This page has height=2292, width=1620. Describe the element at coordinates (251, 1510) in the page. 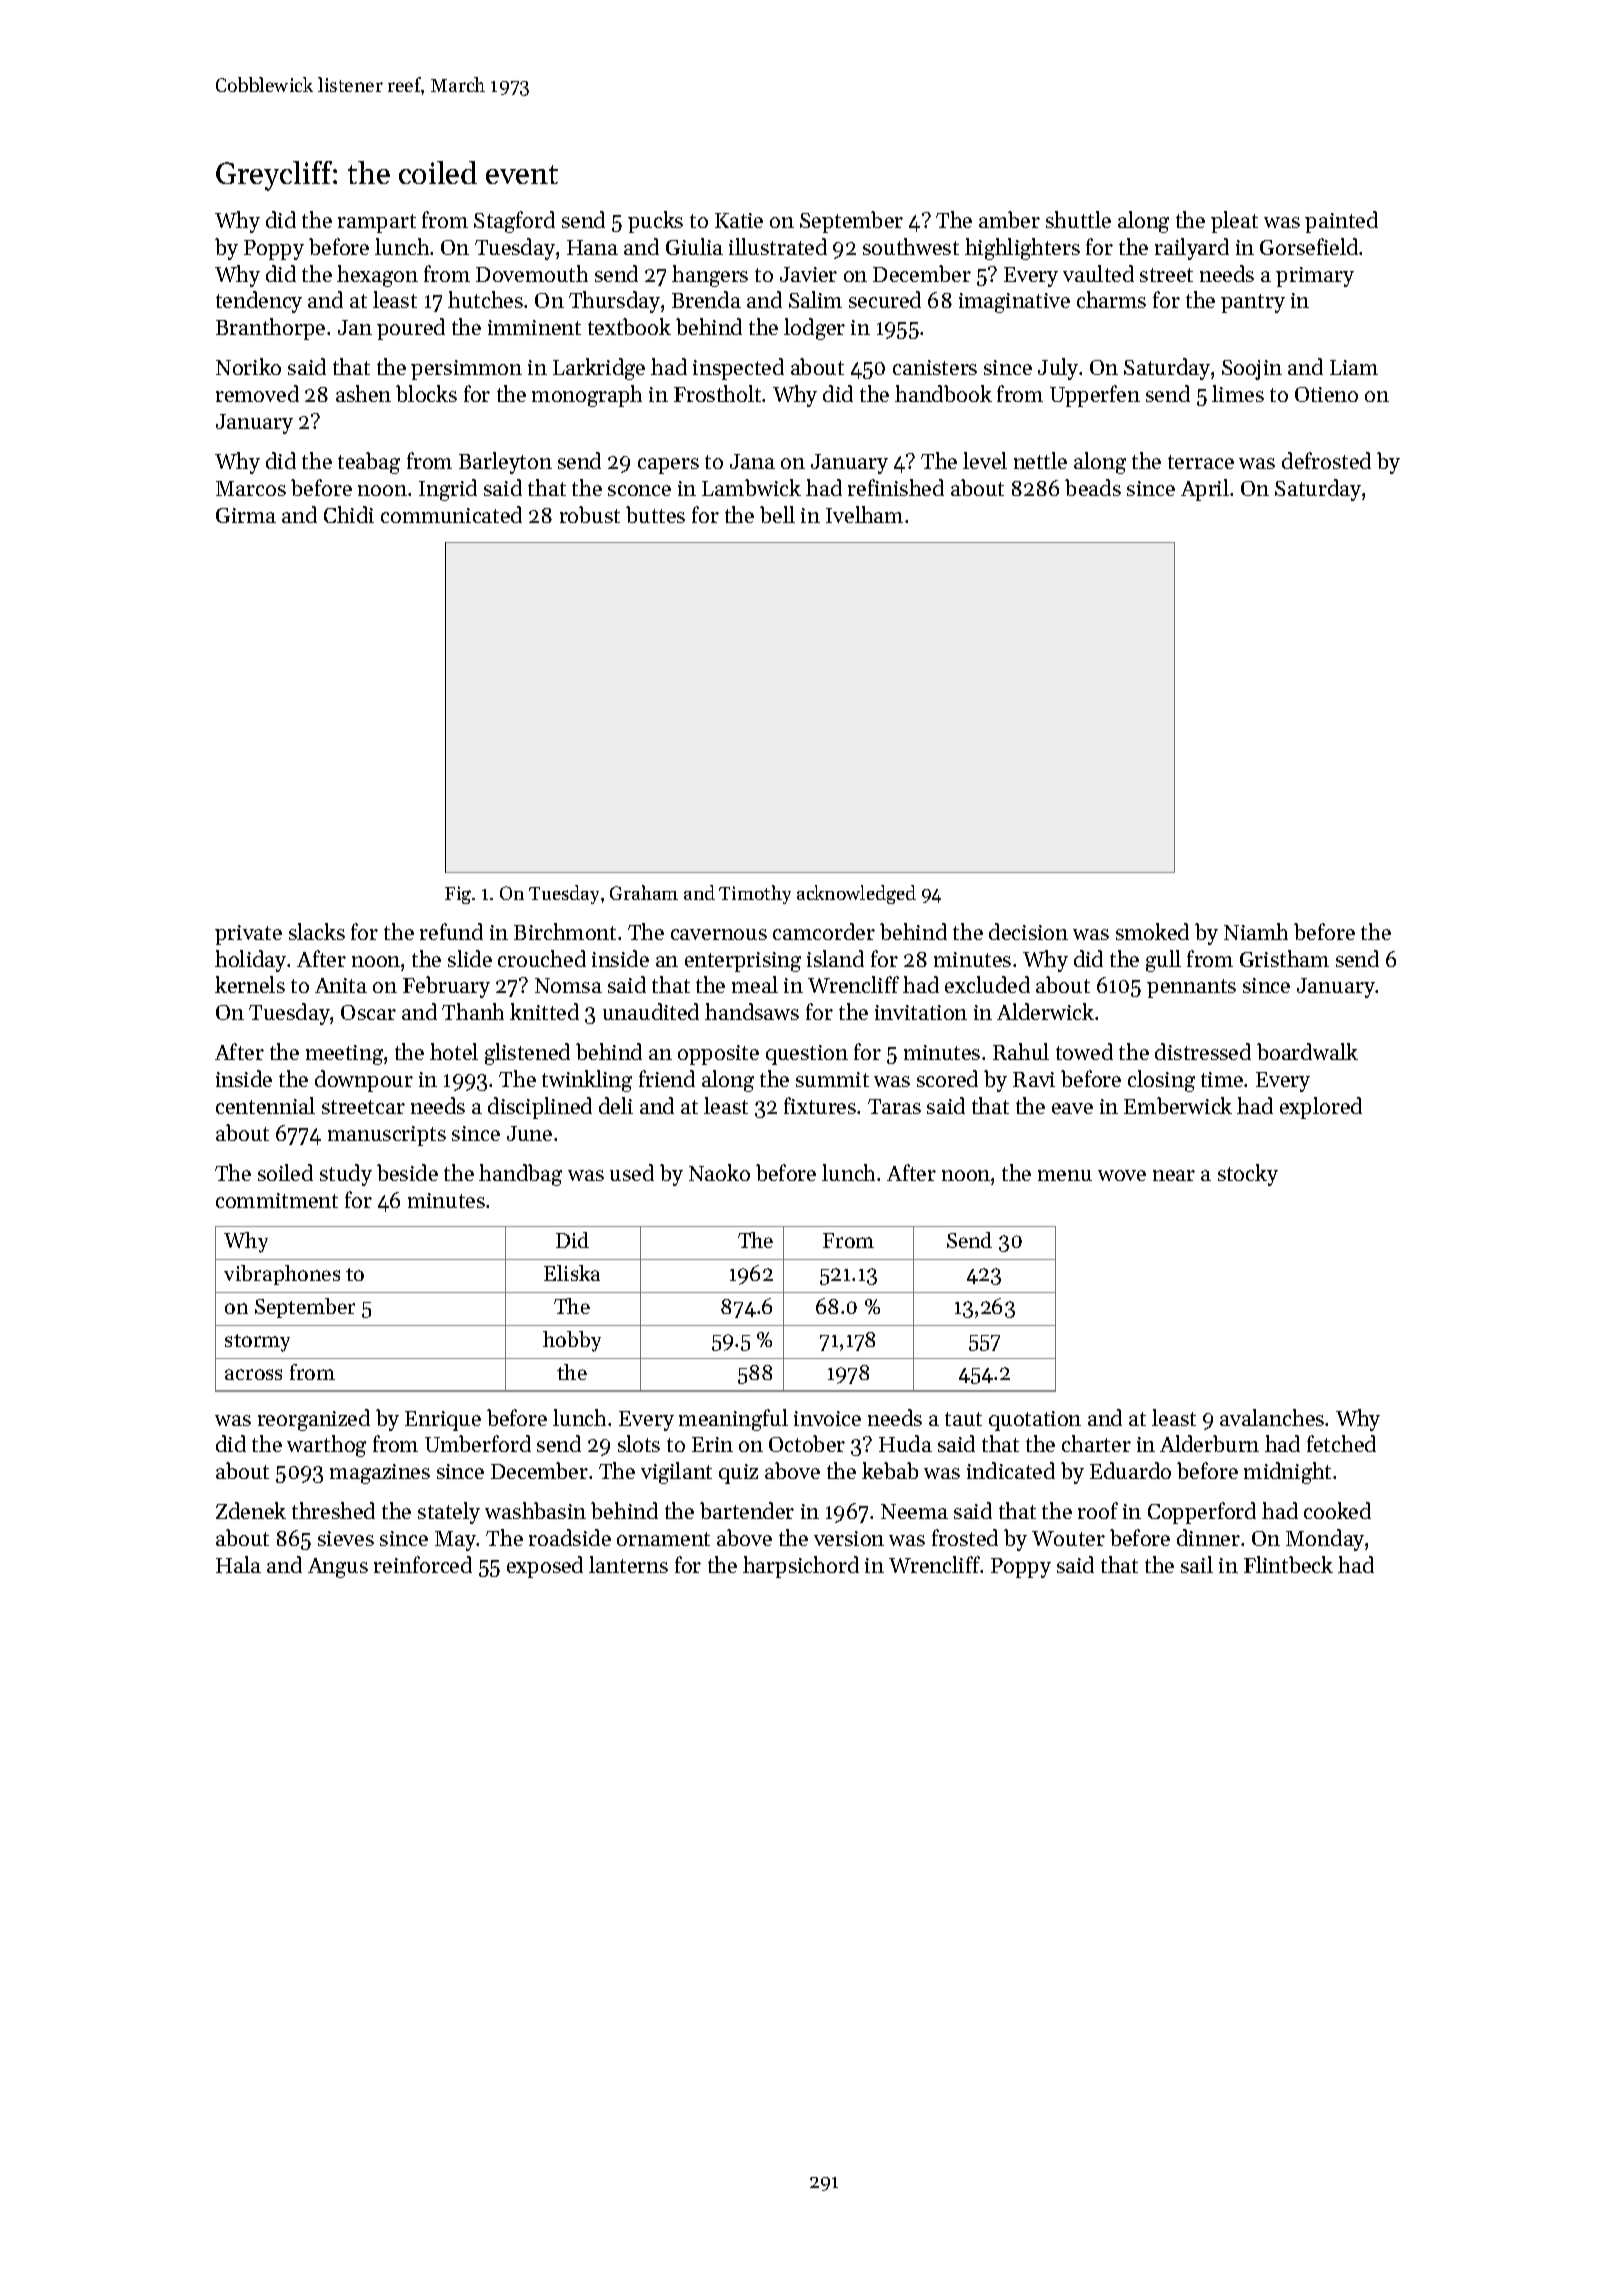

I see `Zdenek` at that location.
